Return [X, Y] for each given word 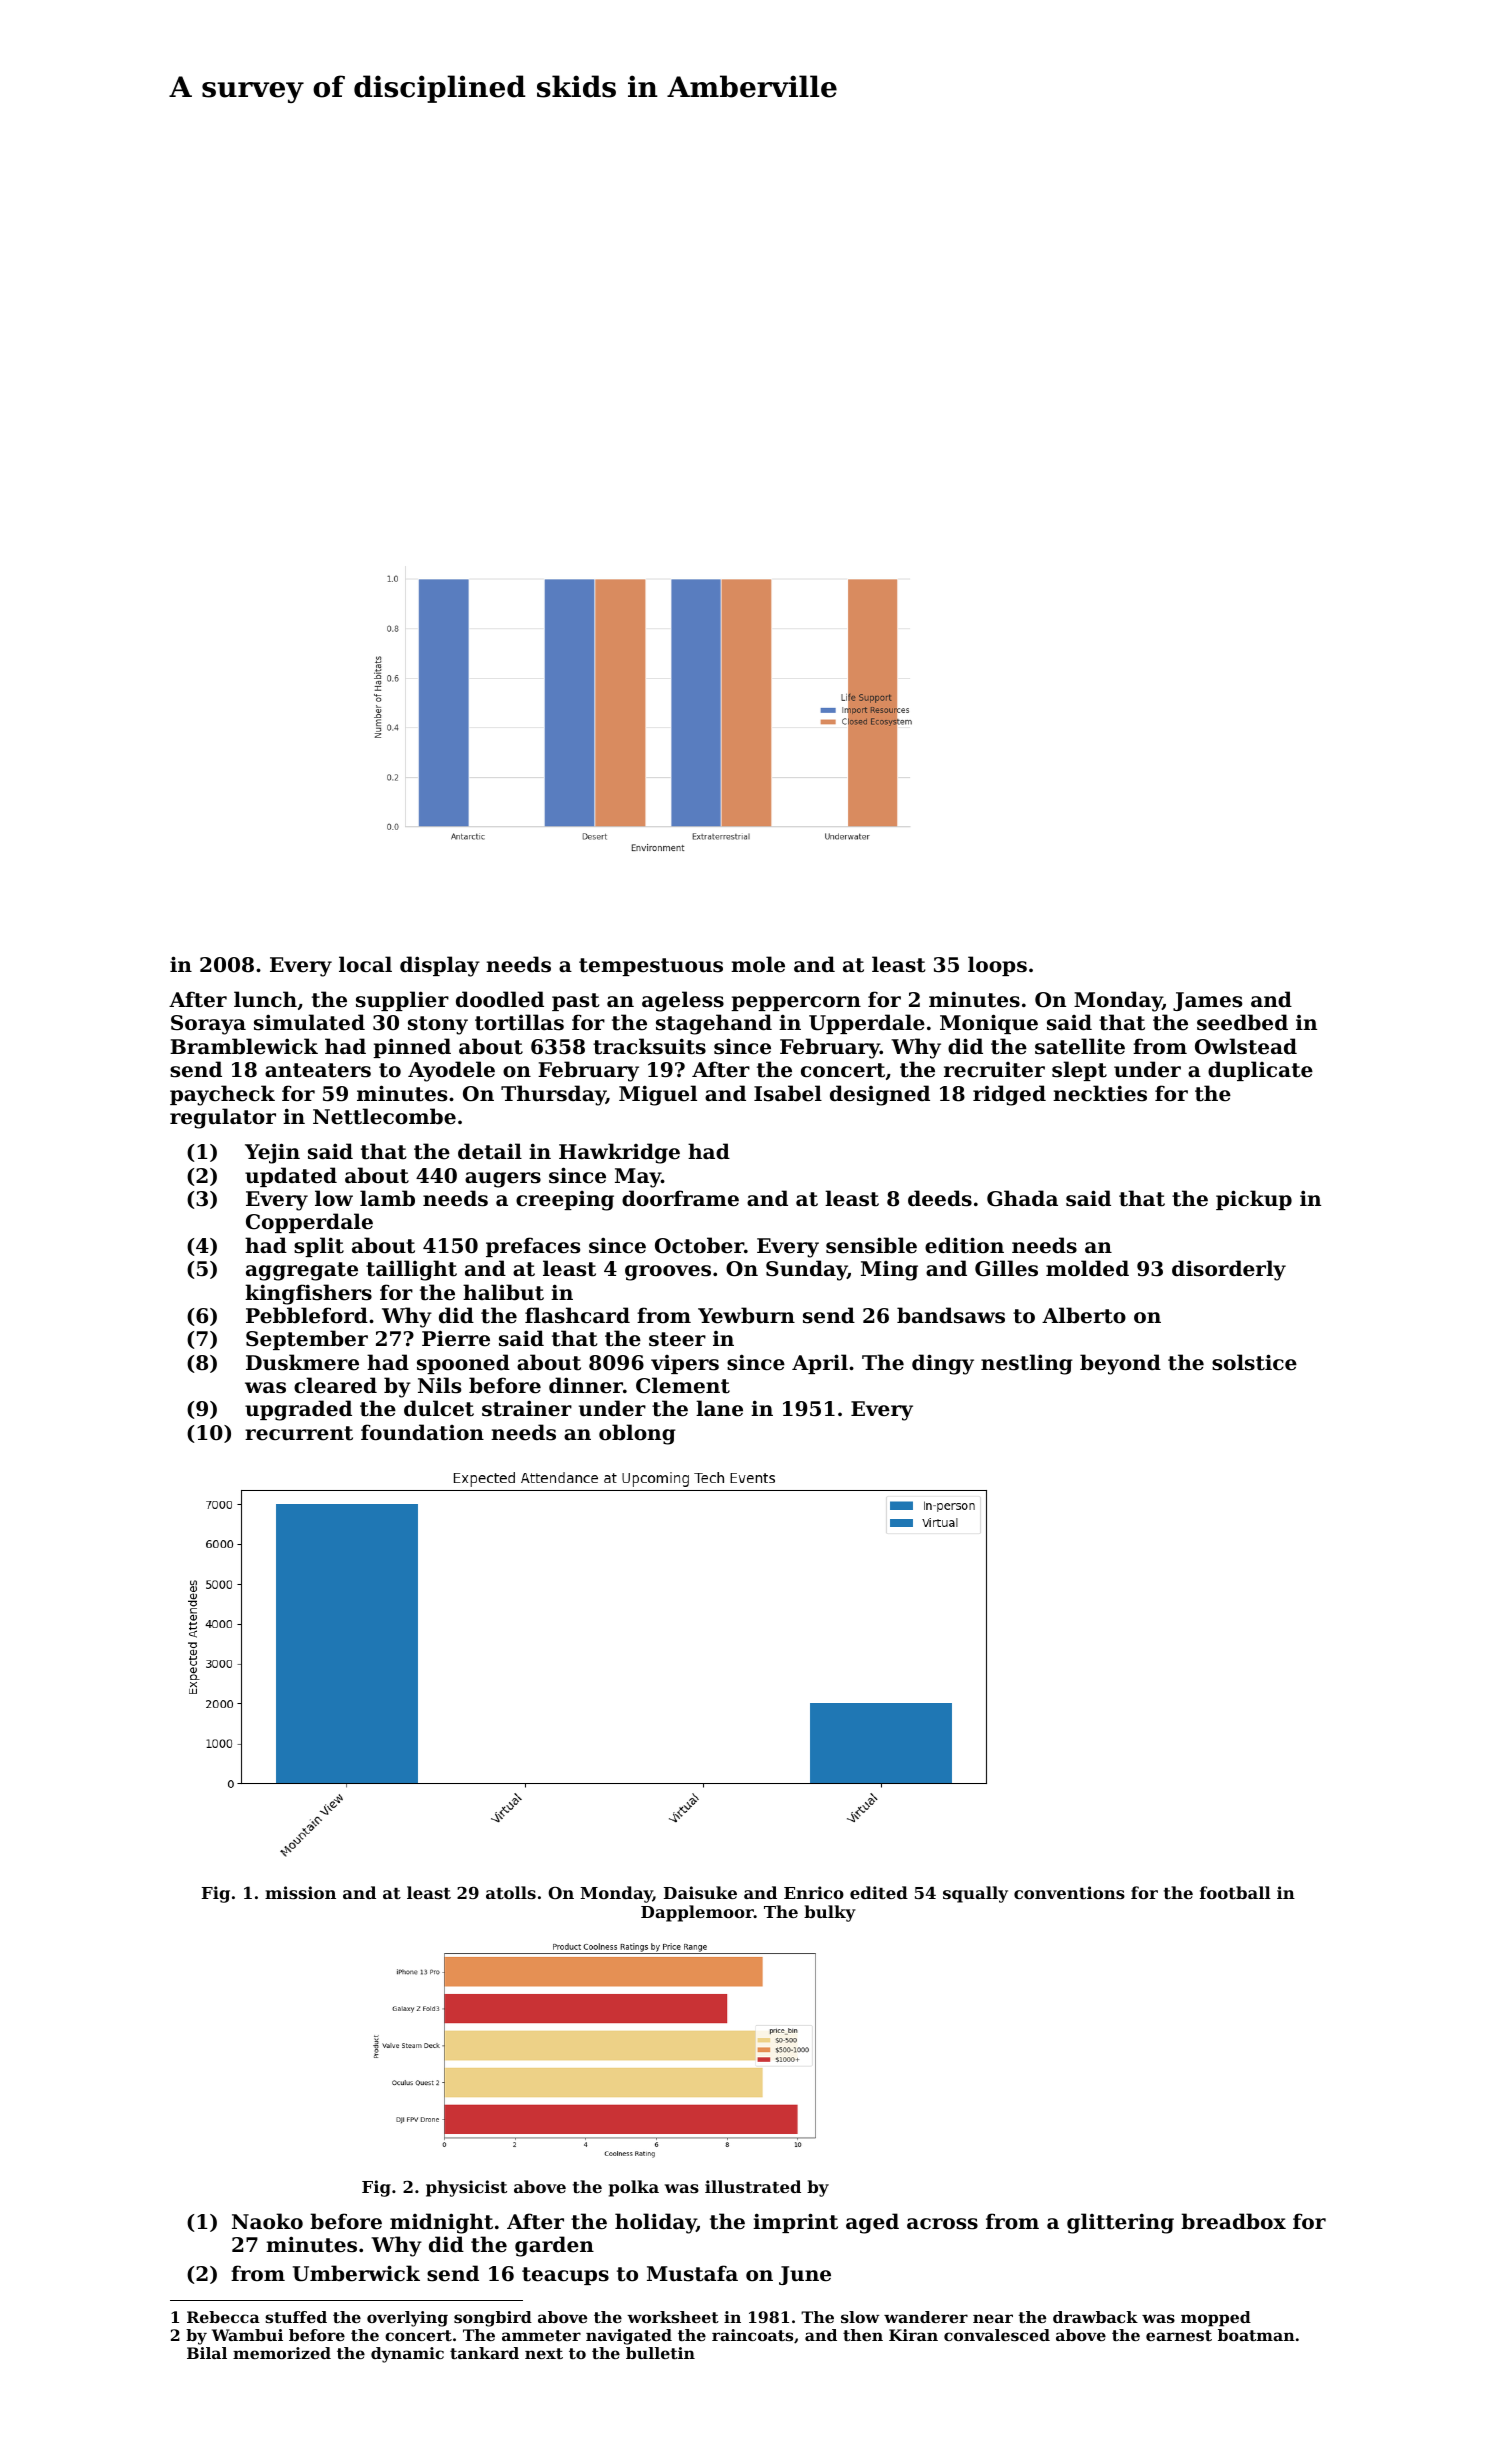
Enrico [814, 1892]
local [365, 964]
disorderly [1229, 1270]
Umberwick [356, 2273]
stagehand [714, 1024]
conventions [1069, 1892]
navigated [629, 2337]
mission [300, 1892]
